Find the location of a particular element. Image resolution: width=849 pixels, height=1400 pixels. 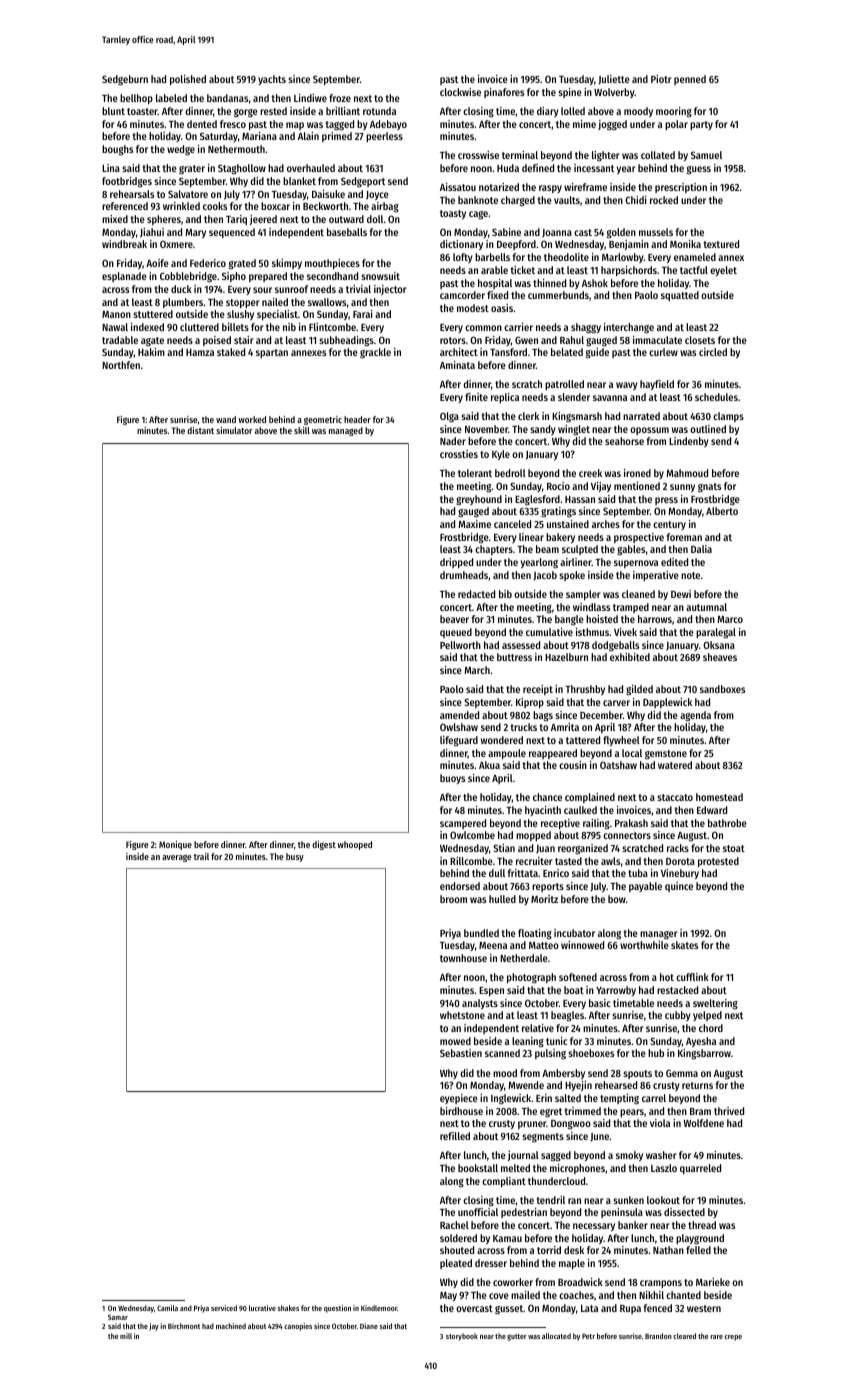

stuttered is located at coordinates (153, 314).
